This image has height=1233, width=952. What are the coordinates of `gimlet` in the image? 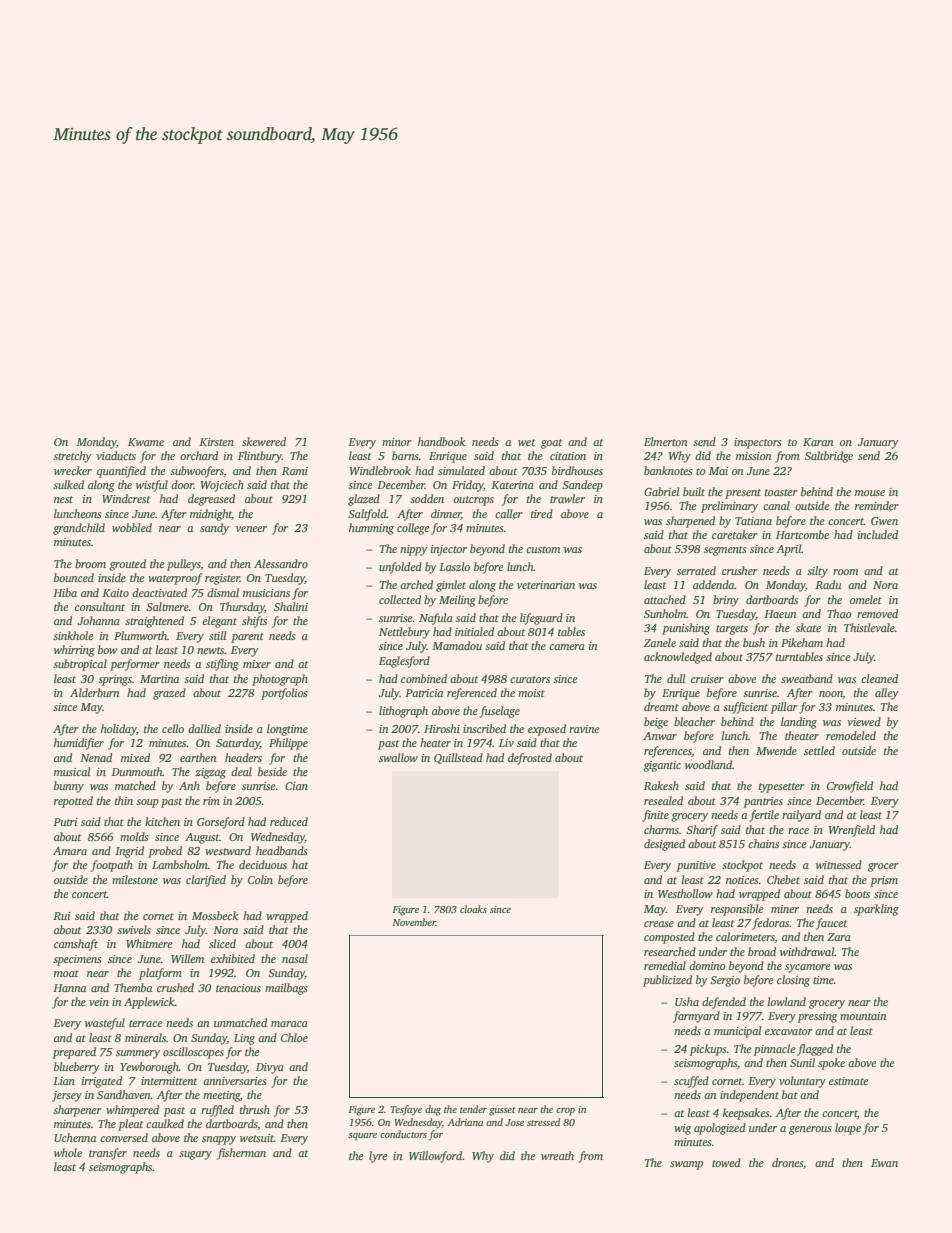 It's located at (451, 586).
